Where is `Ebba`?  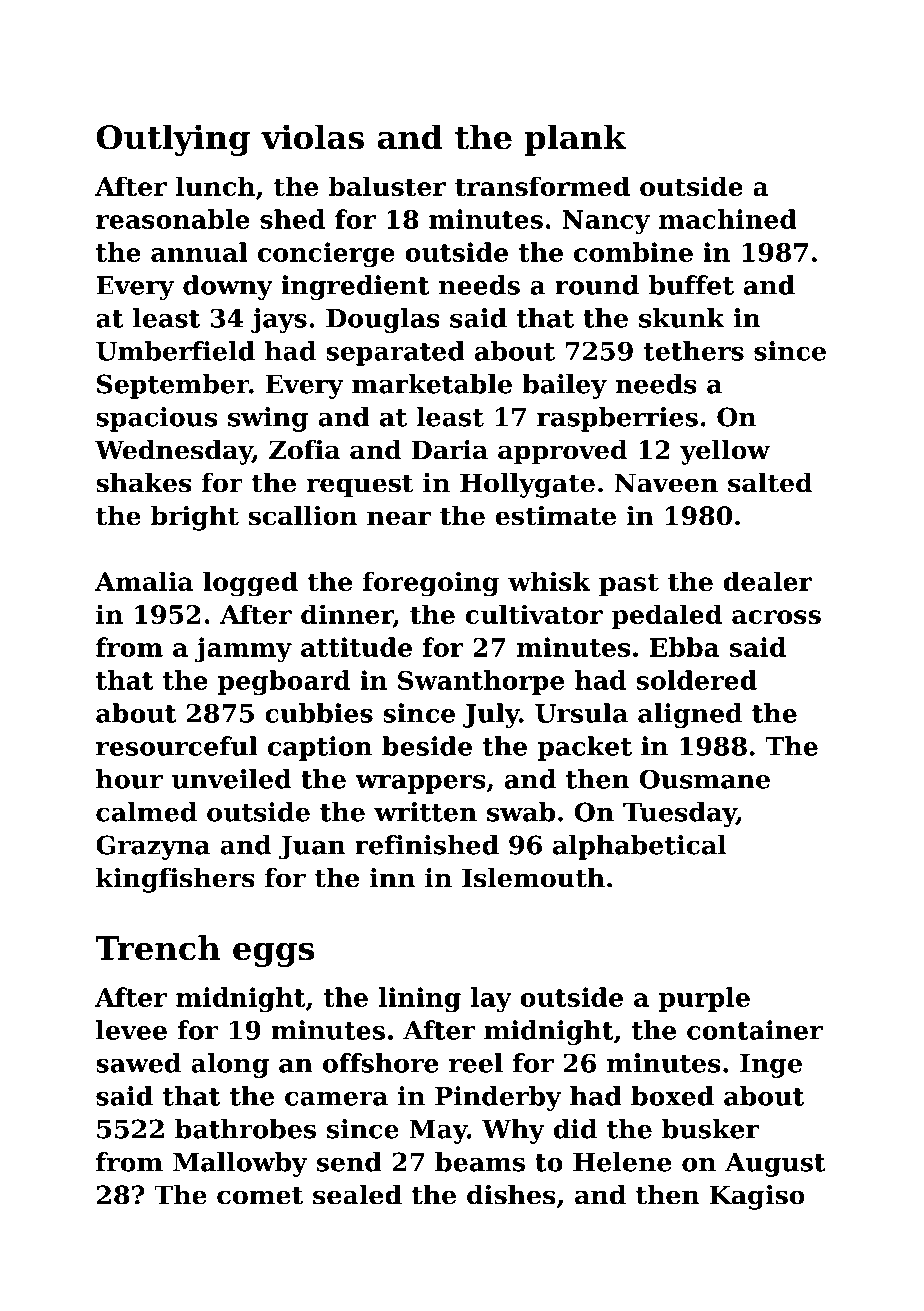 Ebba is located at coordinates (685, 647).
